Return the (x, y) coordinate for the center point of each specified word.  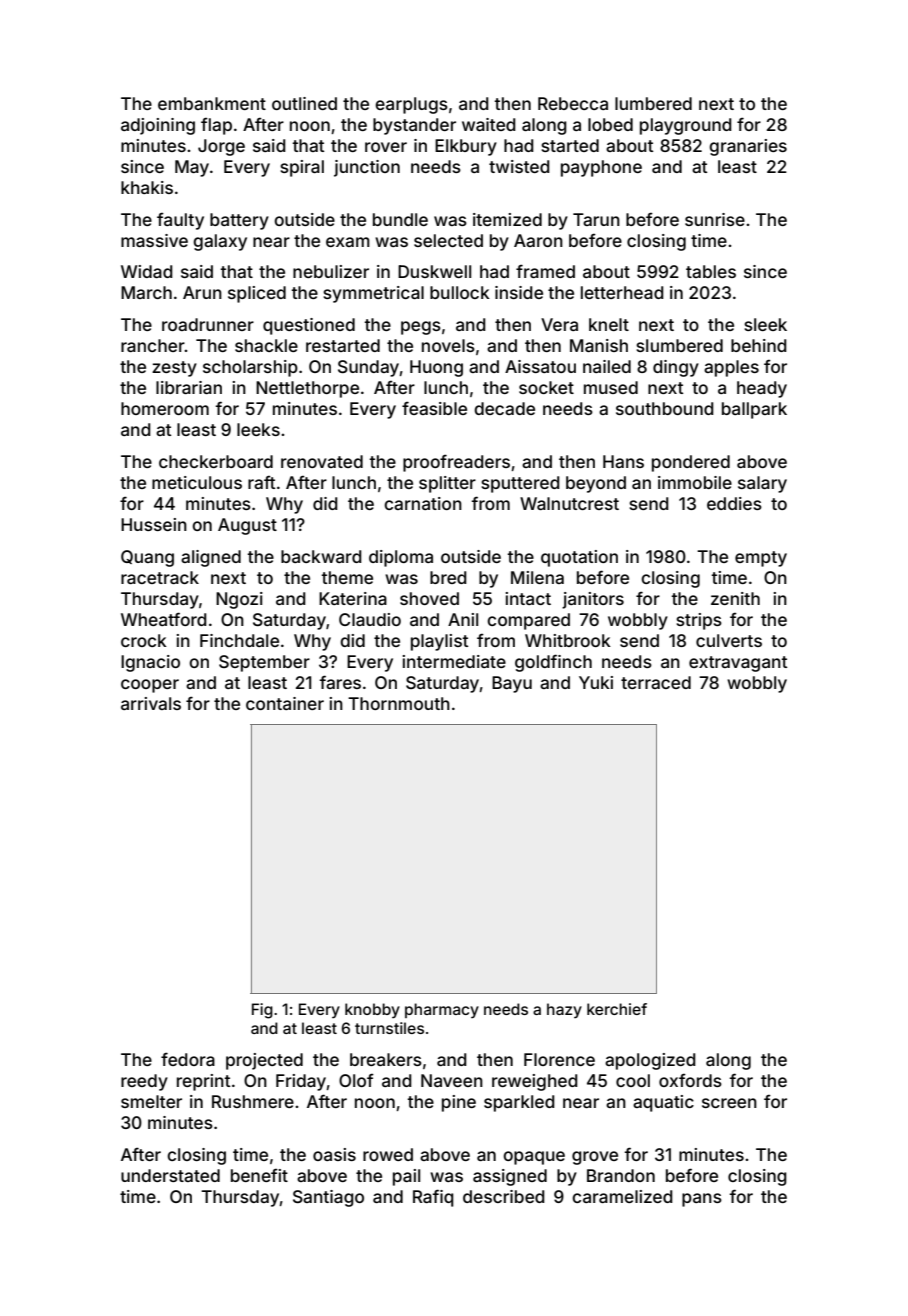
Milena (537, 577)
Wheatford (164, 619)
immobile (695, 482)
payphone (601, 168)
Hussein (154, 524)
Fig (262, 1011)
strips (699, 621)
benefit (259, 1175)
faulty (180, 221)
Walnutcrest (569, 503)
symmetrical (373, 294)
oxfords (690, 1080)
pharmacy (442, 1010)
